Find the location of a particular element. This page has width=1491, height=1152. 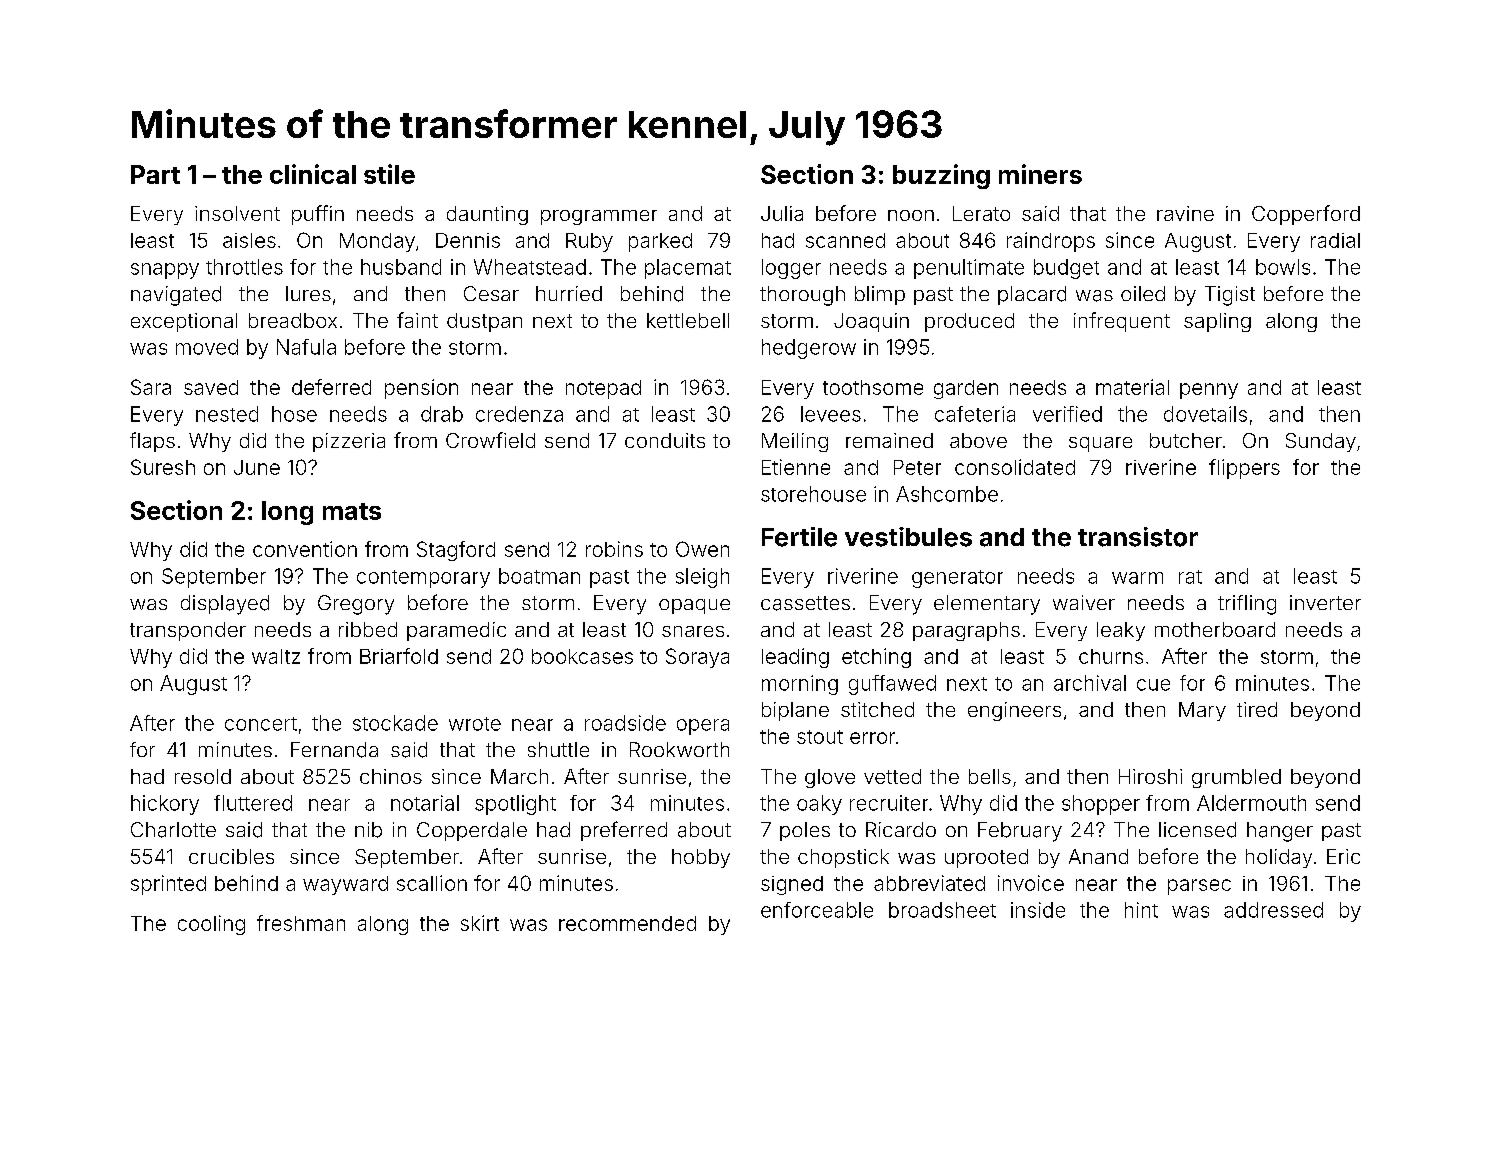

puffin is located at coordinates (318, 215).
